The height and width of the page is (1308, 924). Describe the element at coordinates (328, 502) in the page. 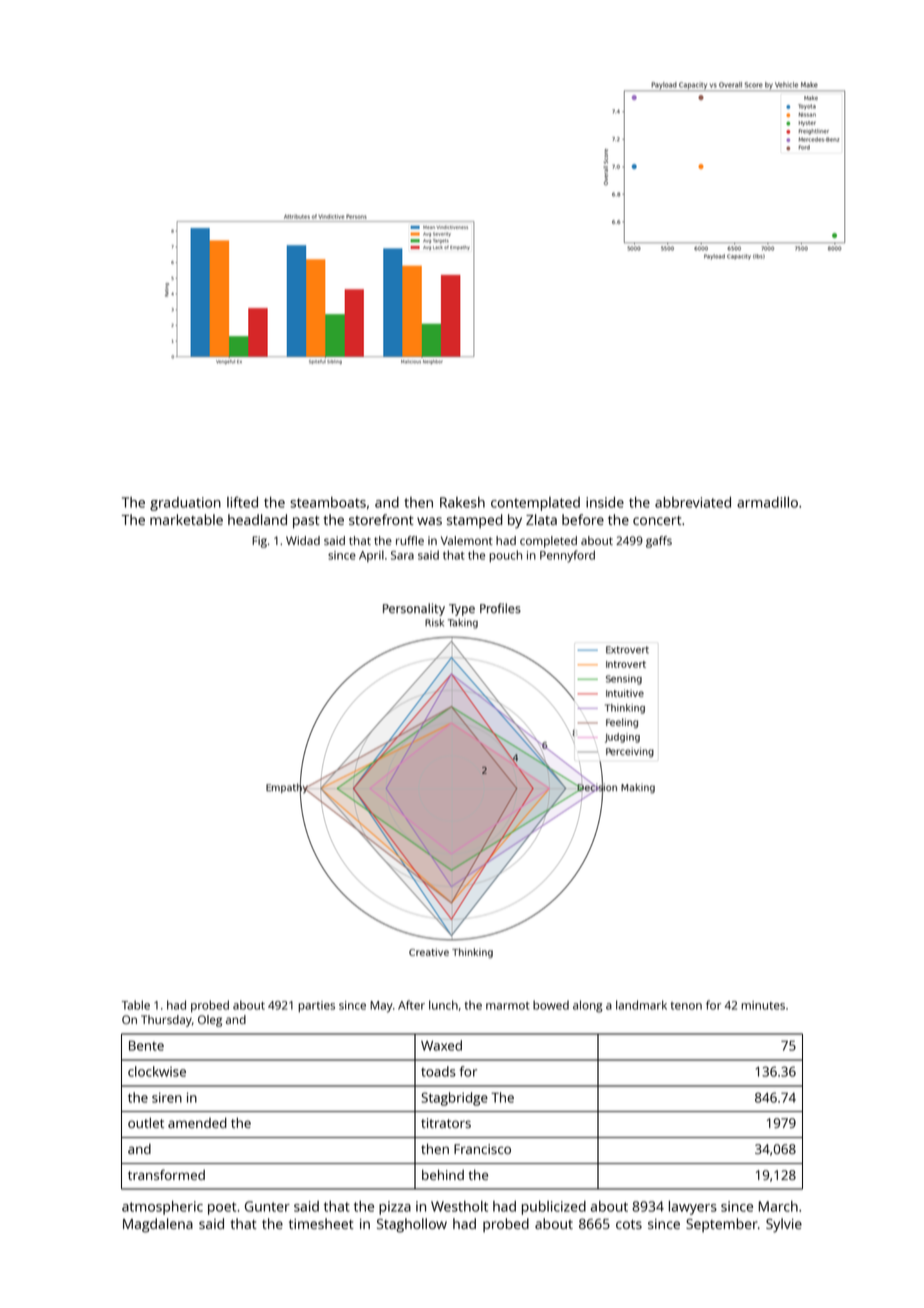

I see `steamboats` at that location.
